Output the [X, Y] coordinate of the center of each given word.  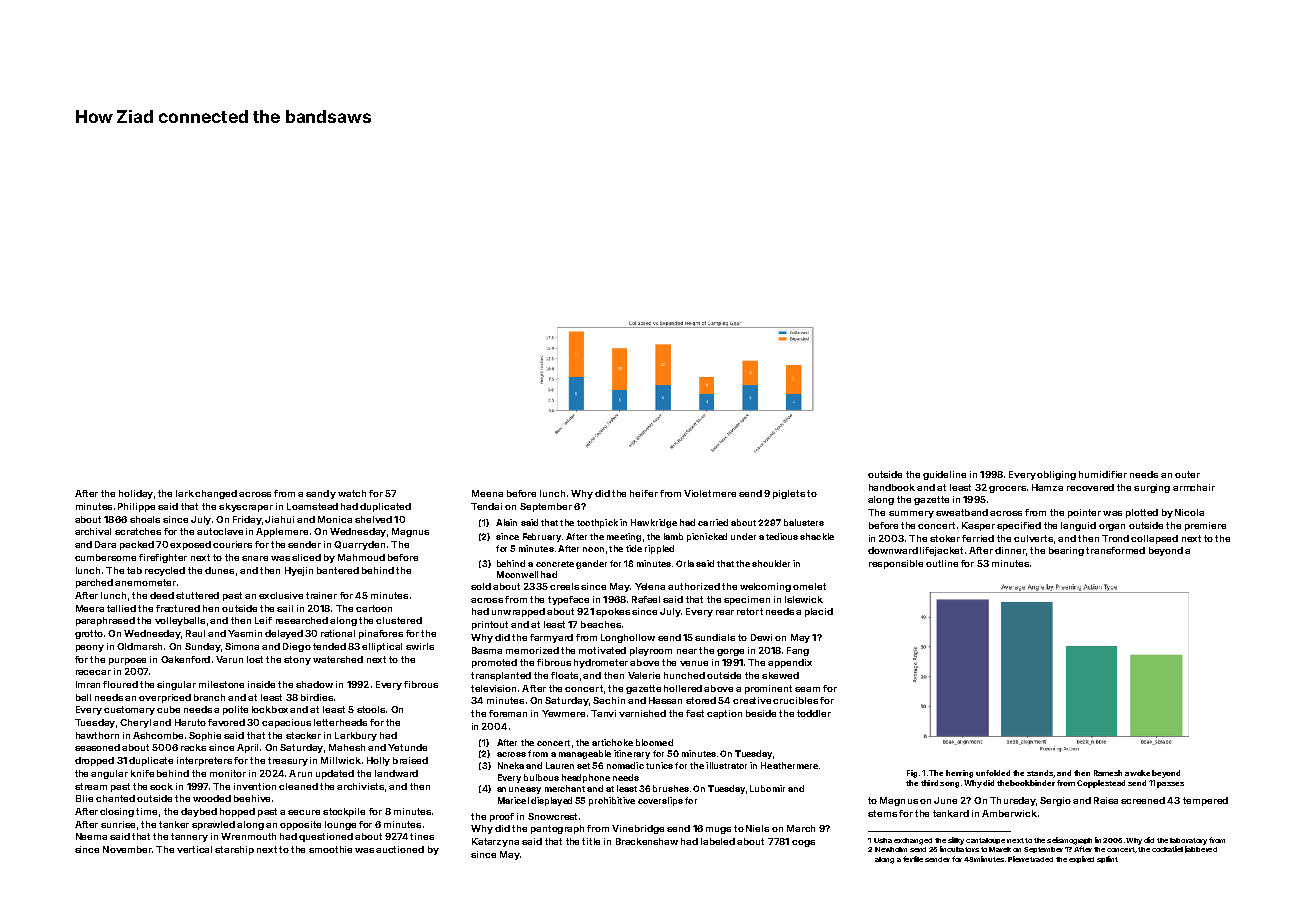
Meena [487, 493]
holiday [136, 494]
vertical [194, 849]
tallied [121, 608]
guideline [944, 475]
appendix [790, 663]
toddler [814, 713]
